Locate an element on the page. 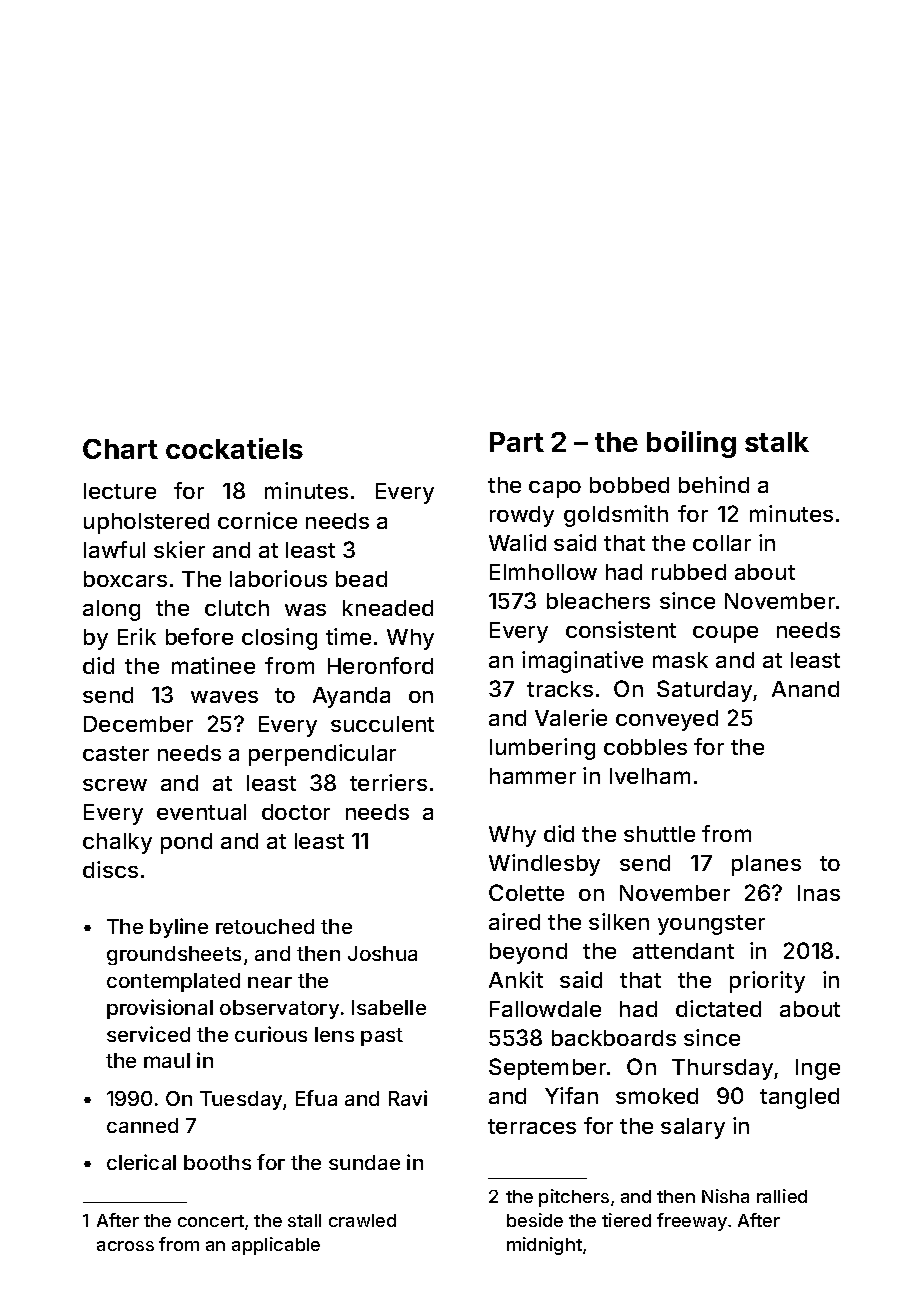 This document has width=924, height=1311. Anand is located at coordinates (805, 689).
